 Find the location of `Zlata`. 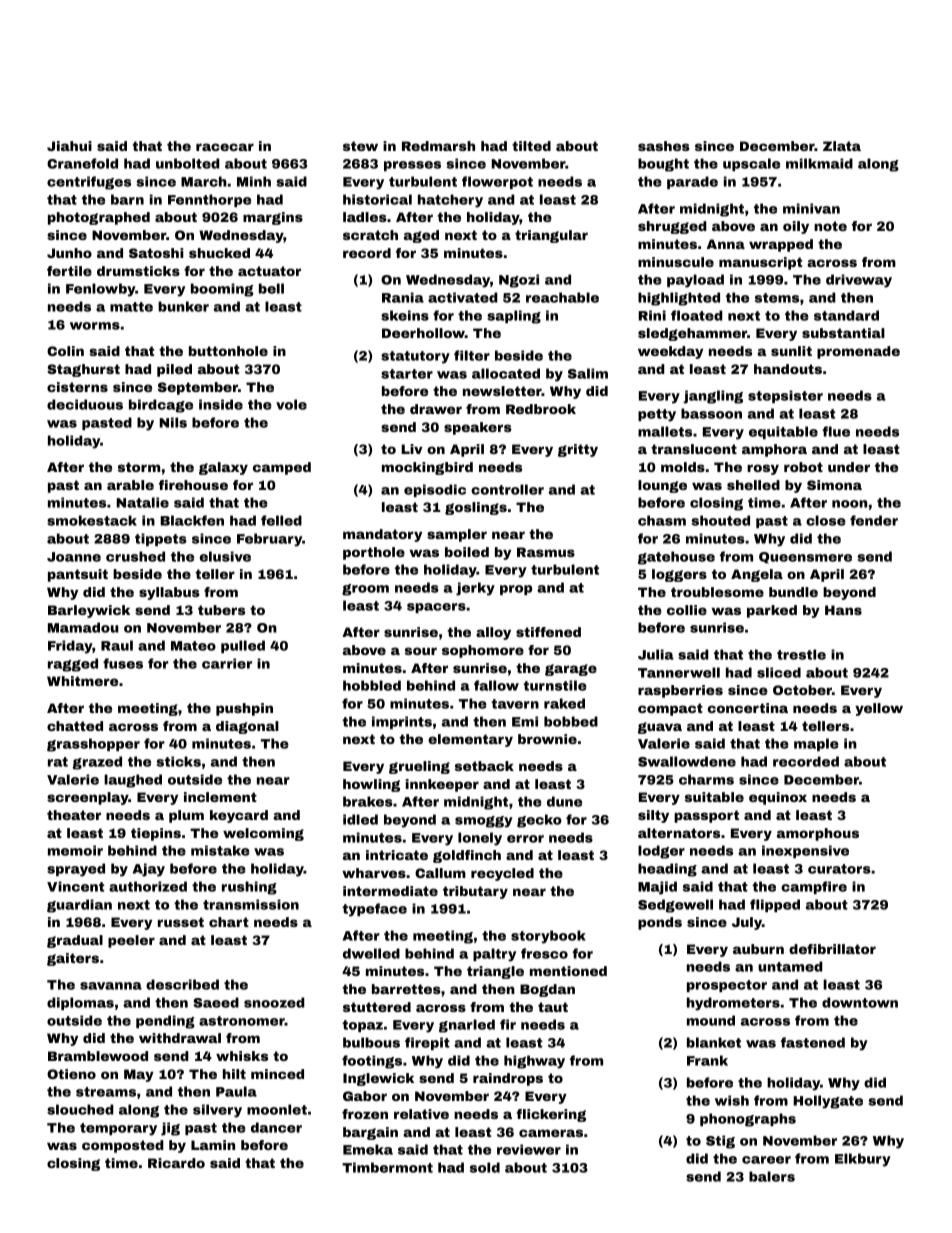

Zlata is located at coordinates (842, 146).
